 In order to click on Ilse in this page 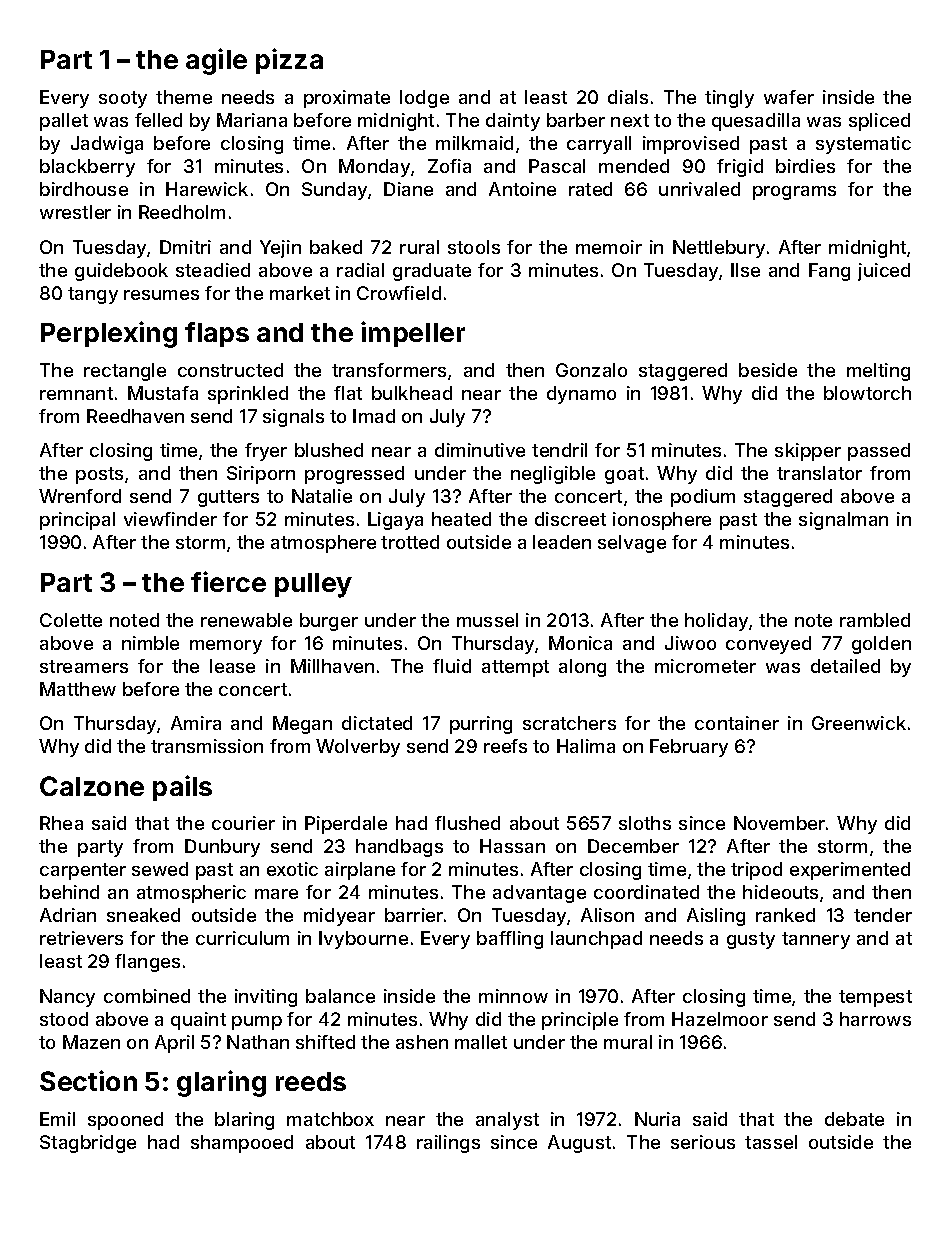, I will do `click(745, 270)`.
